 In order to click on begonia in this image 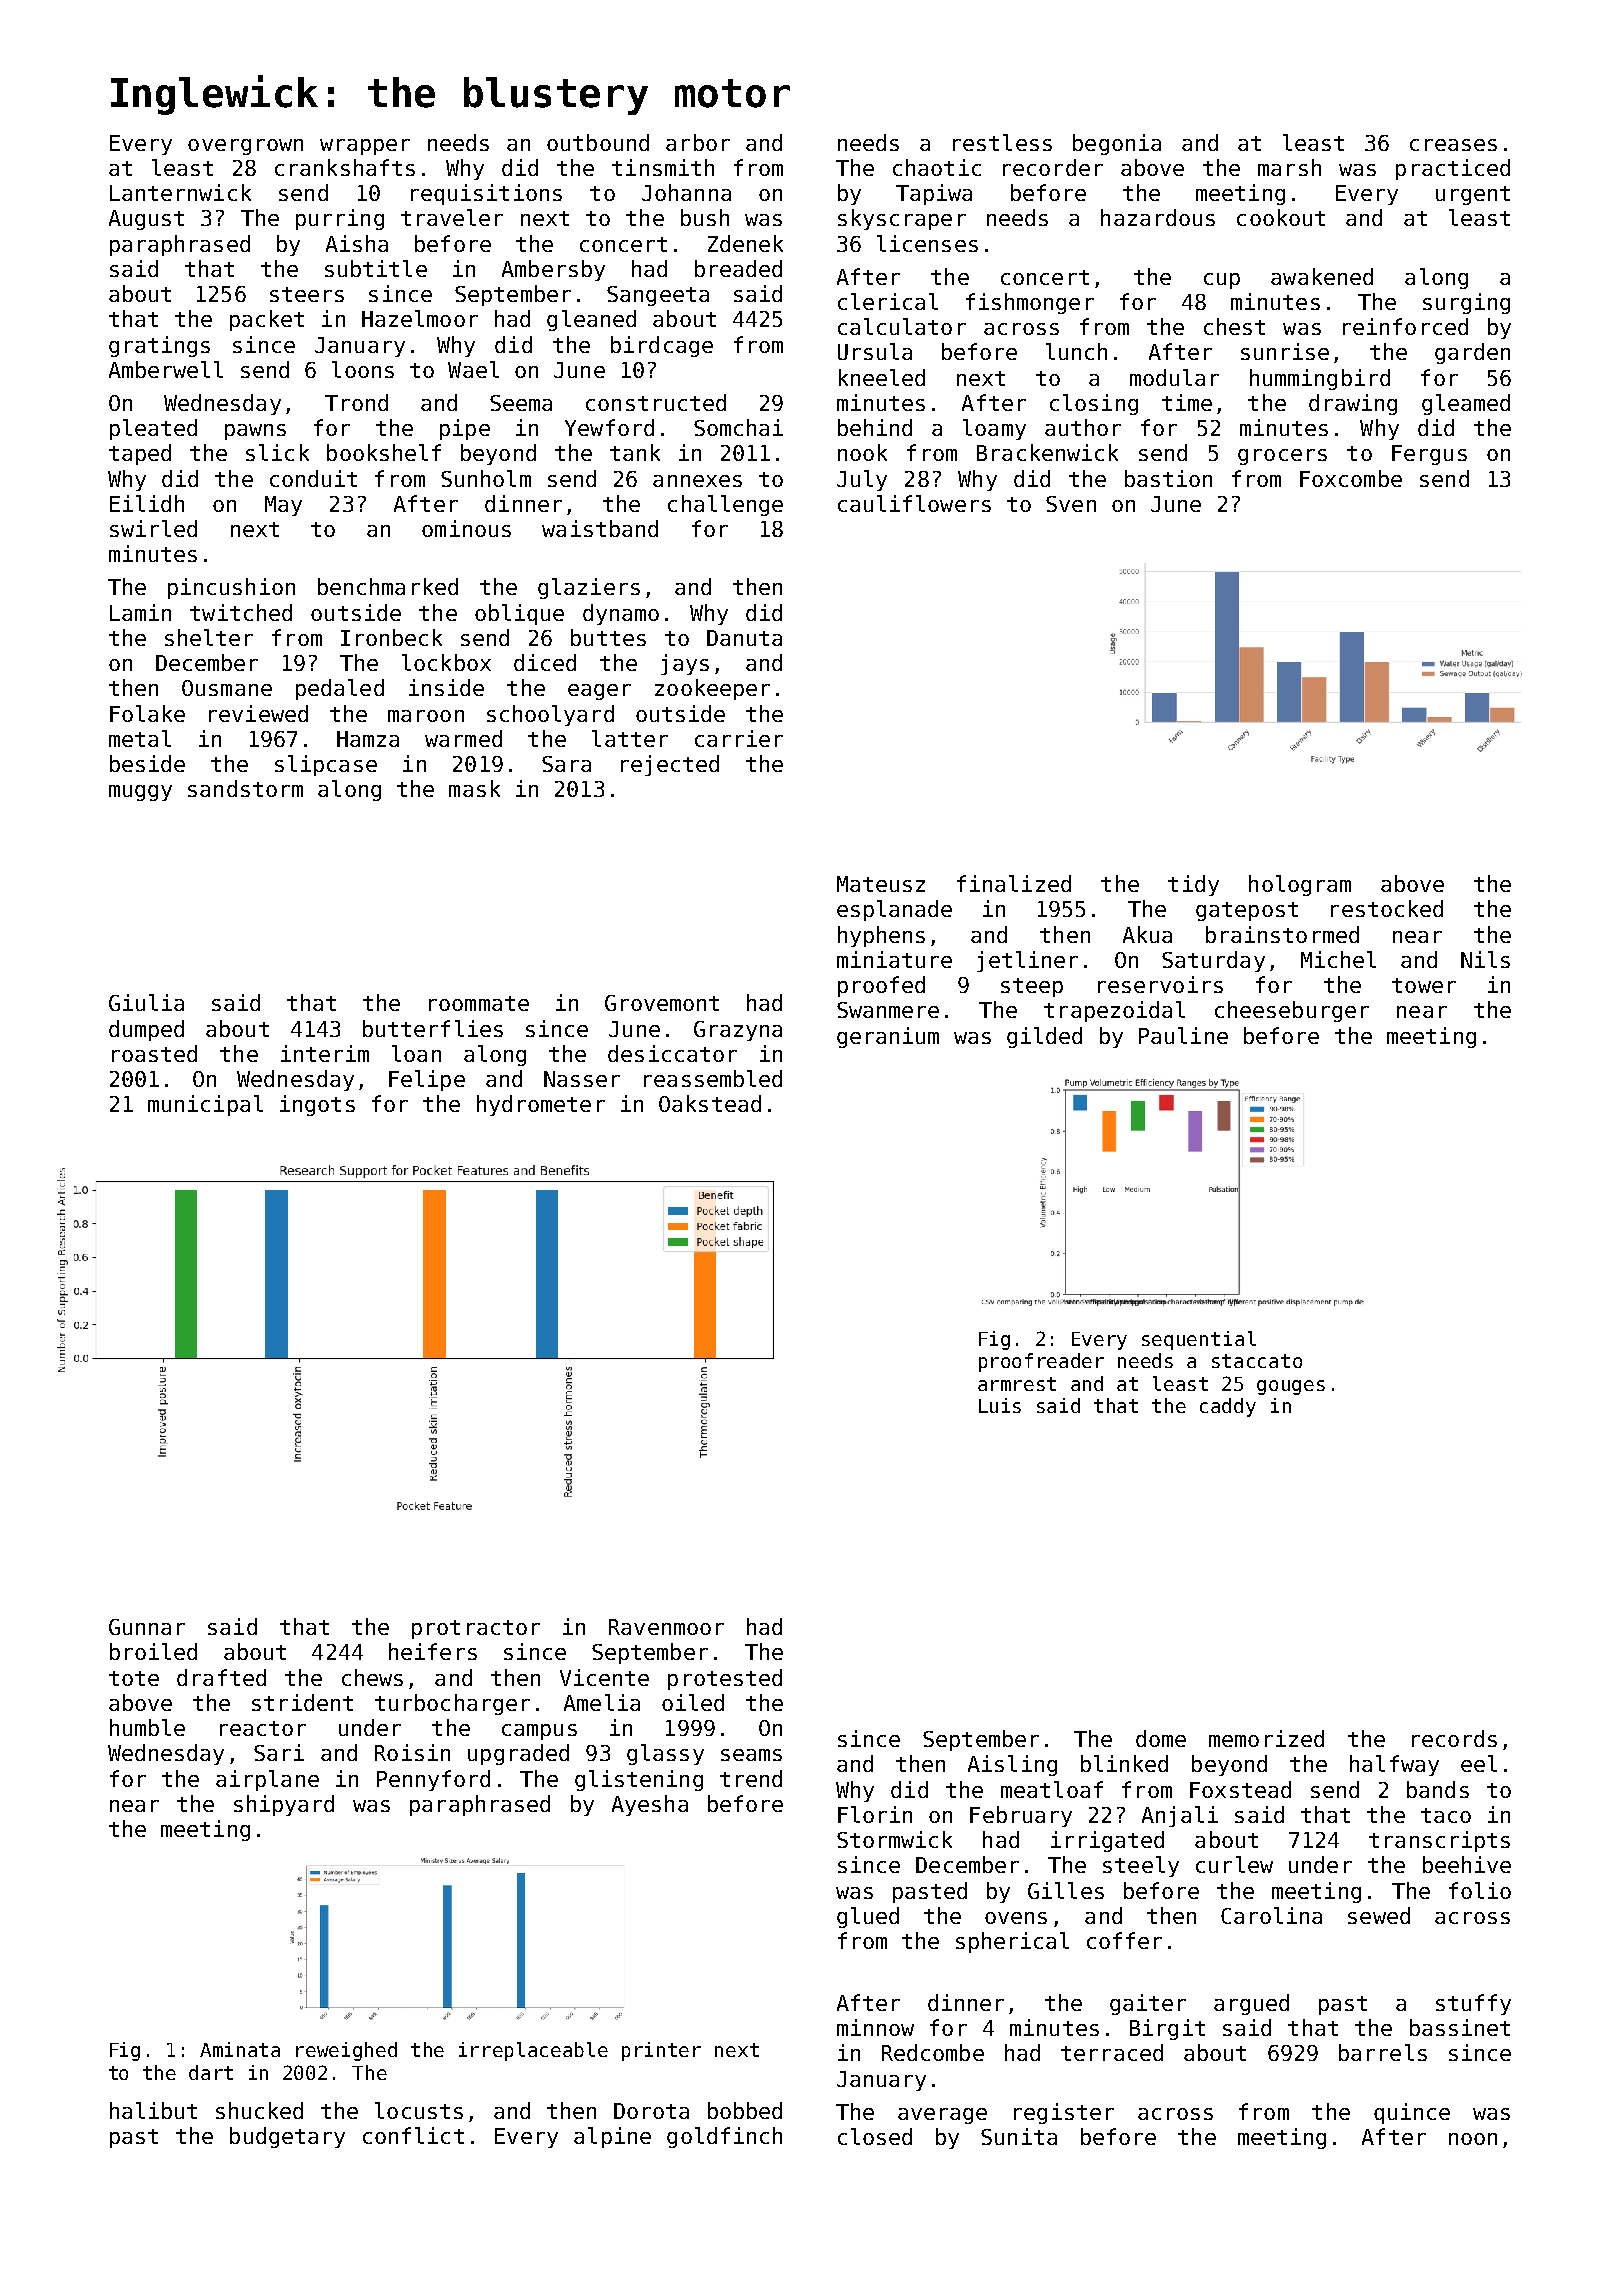, I will do `click(1117, 144)`.
